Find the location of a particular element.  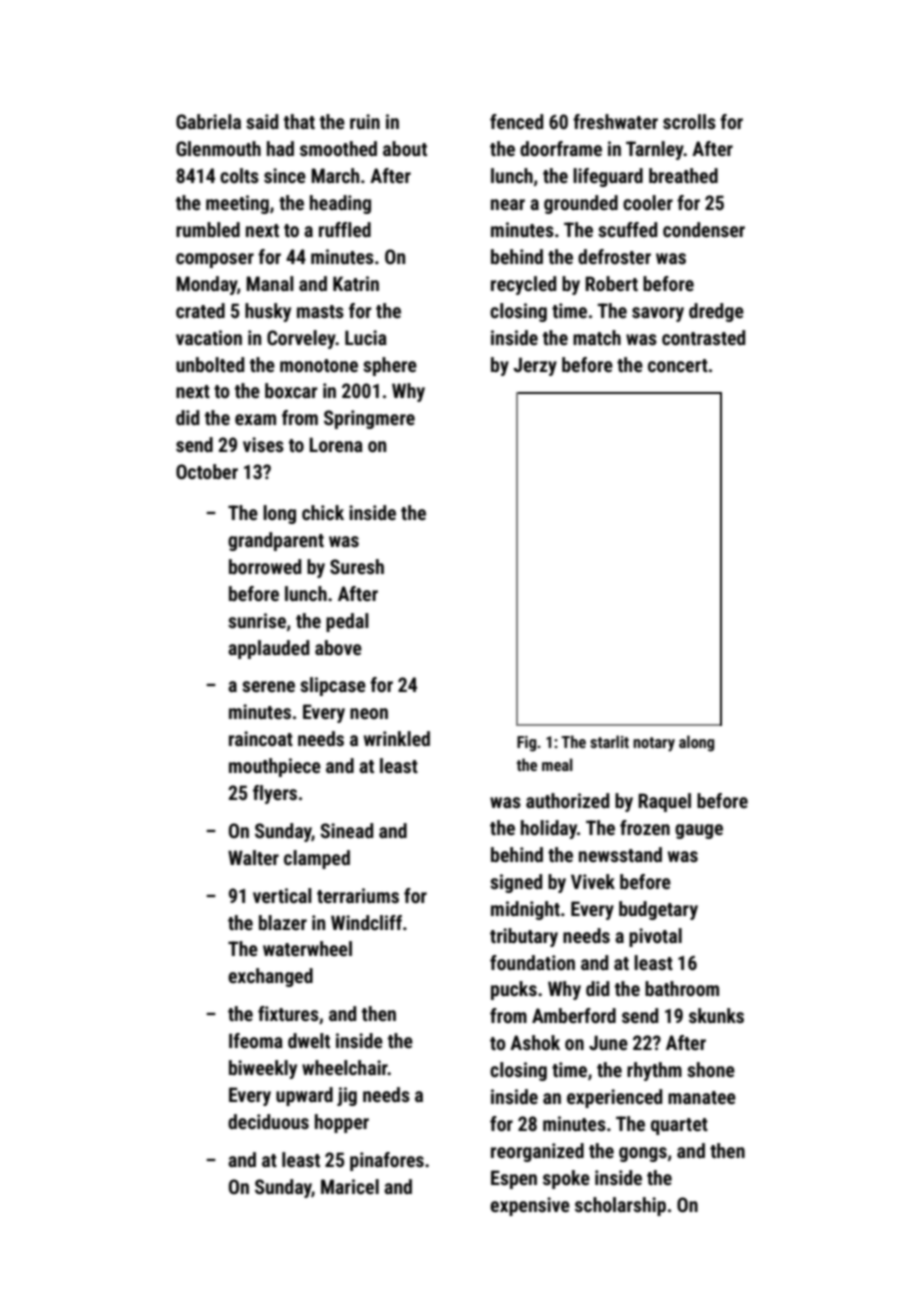

freshwater is located at coordinates (615, 121).
